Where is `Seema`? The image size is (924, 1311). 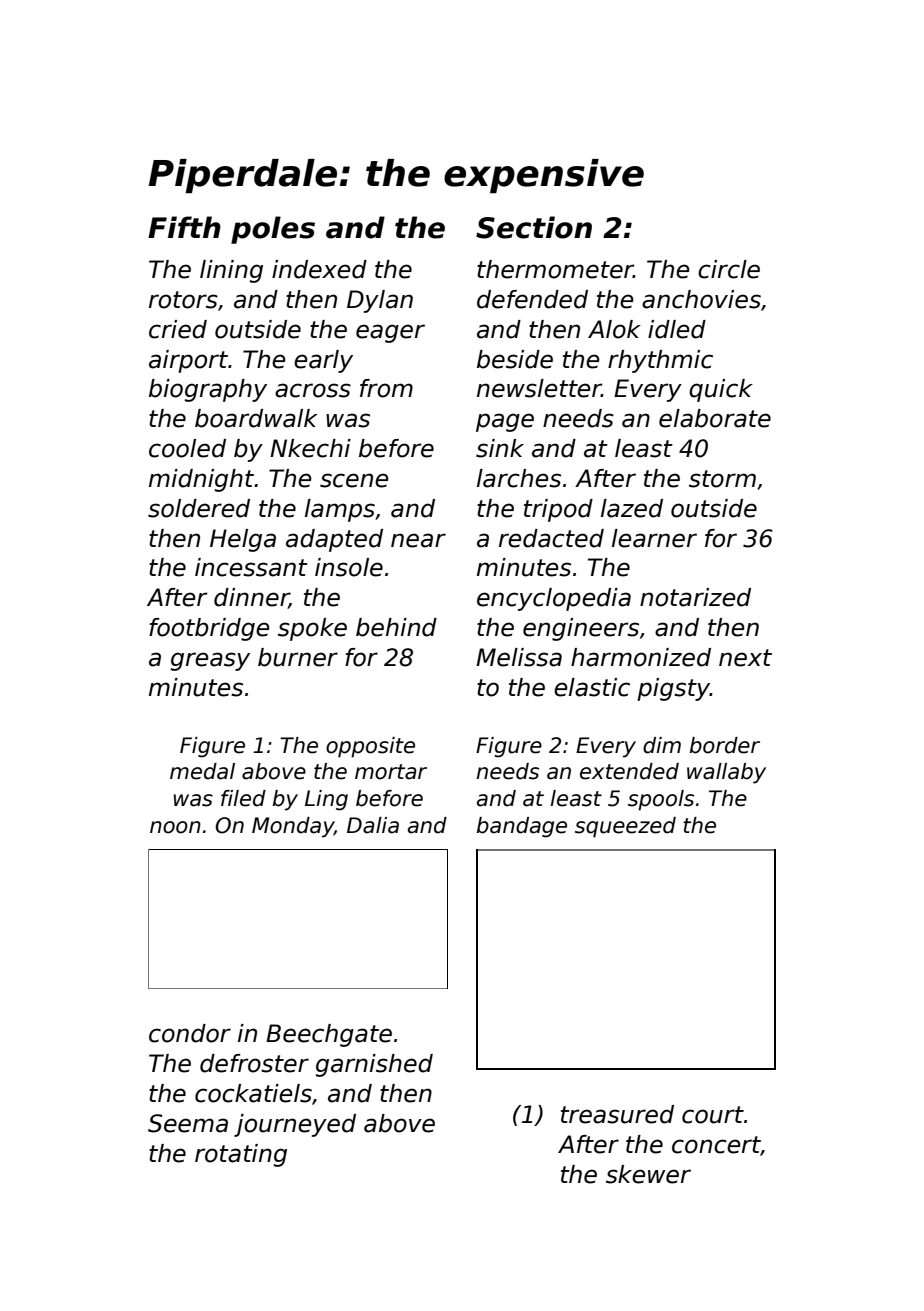
Seema is located at coordinates (188, 1123).
